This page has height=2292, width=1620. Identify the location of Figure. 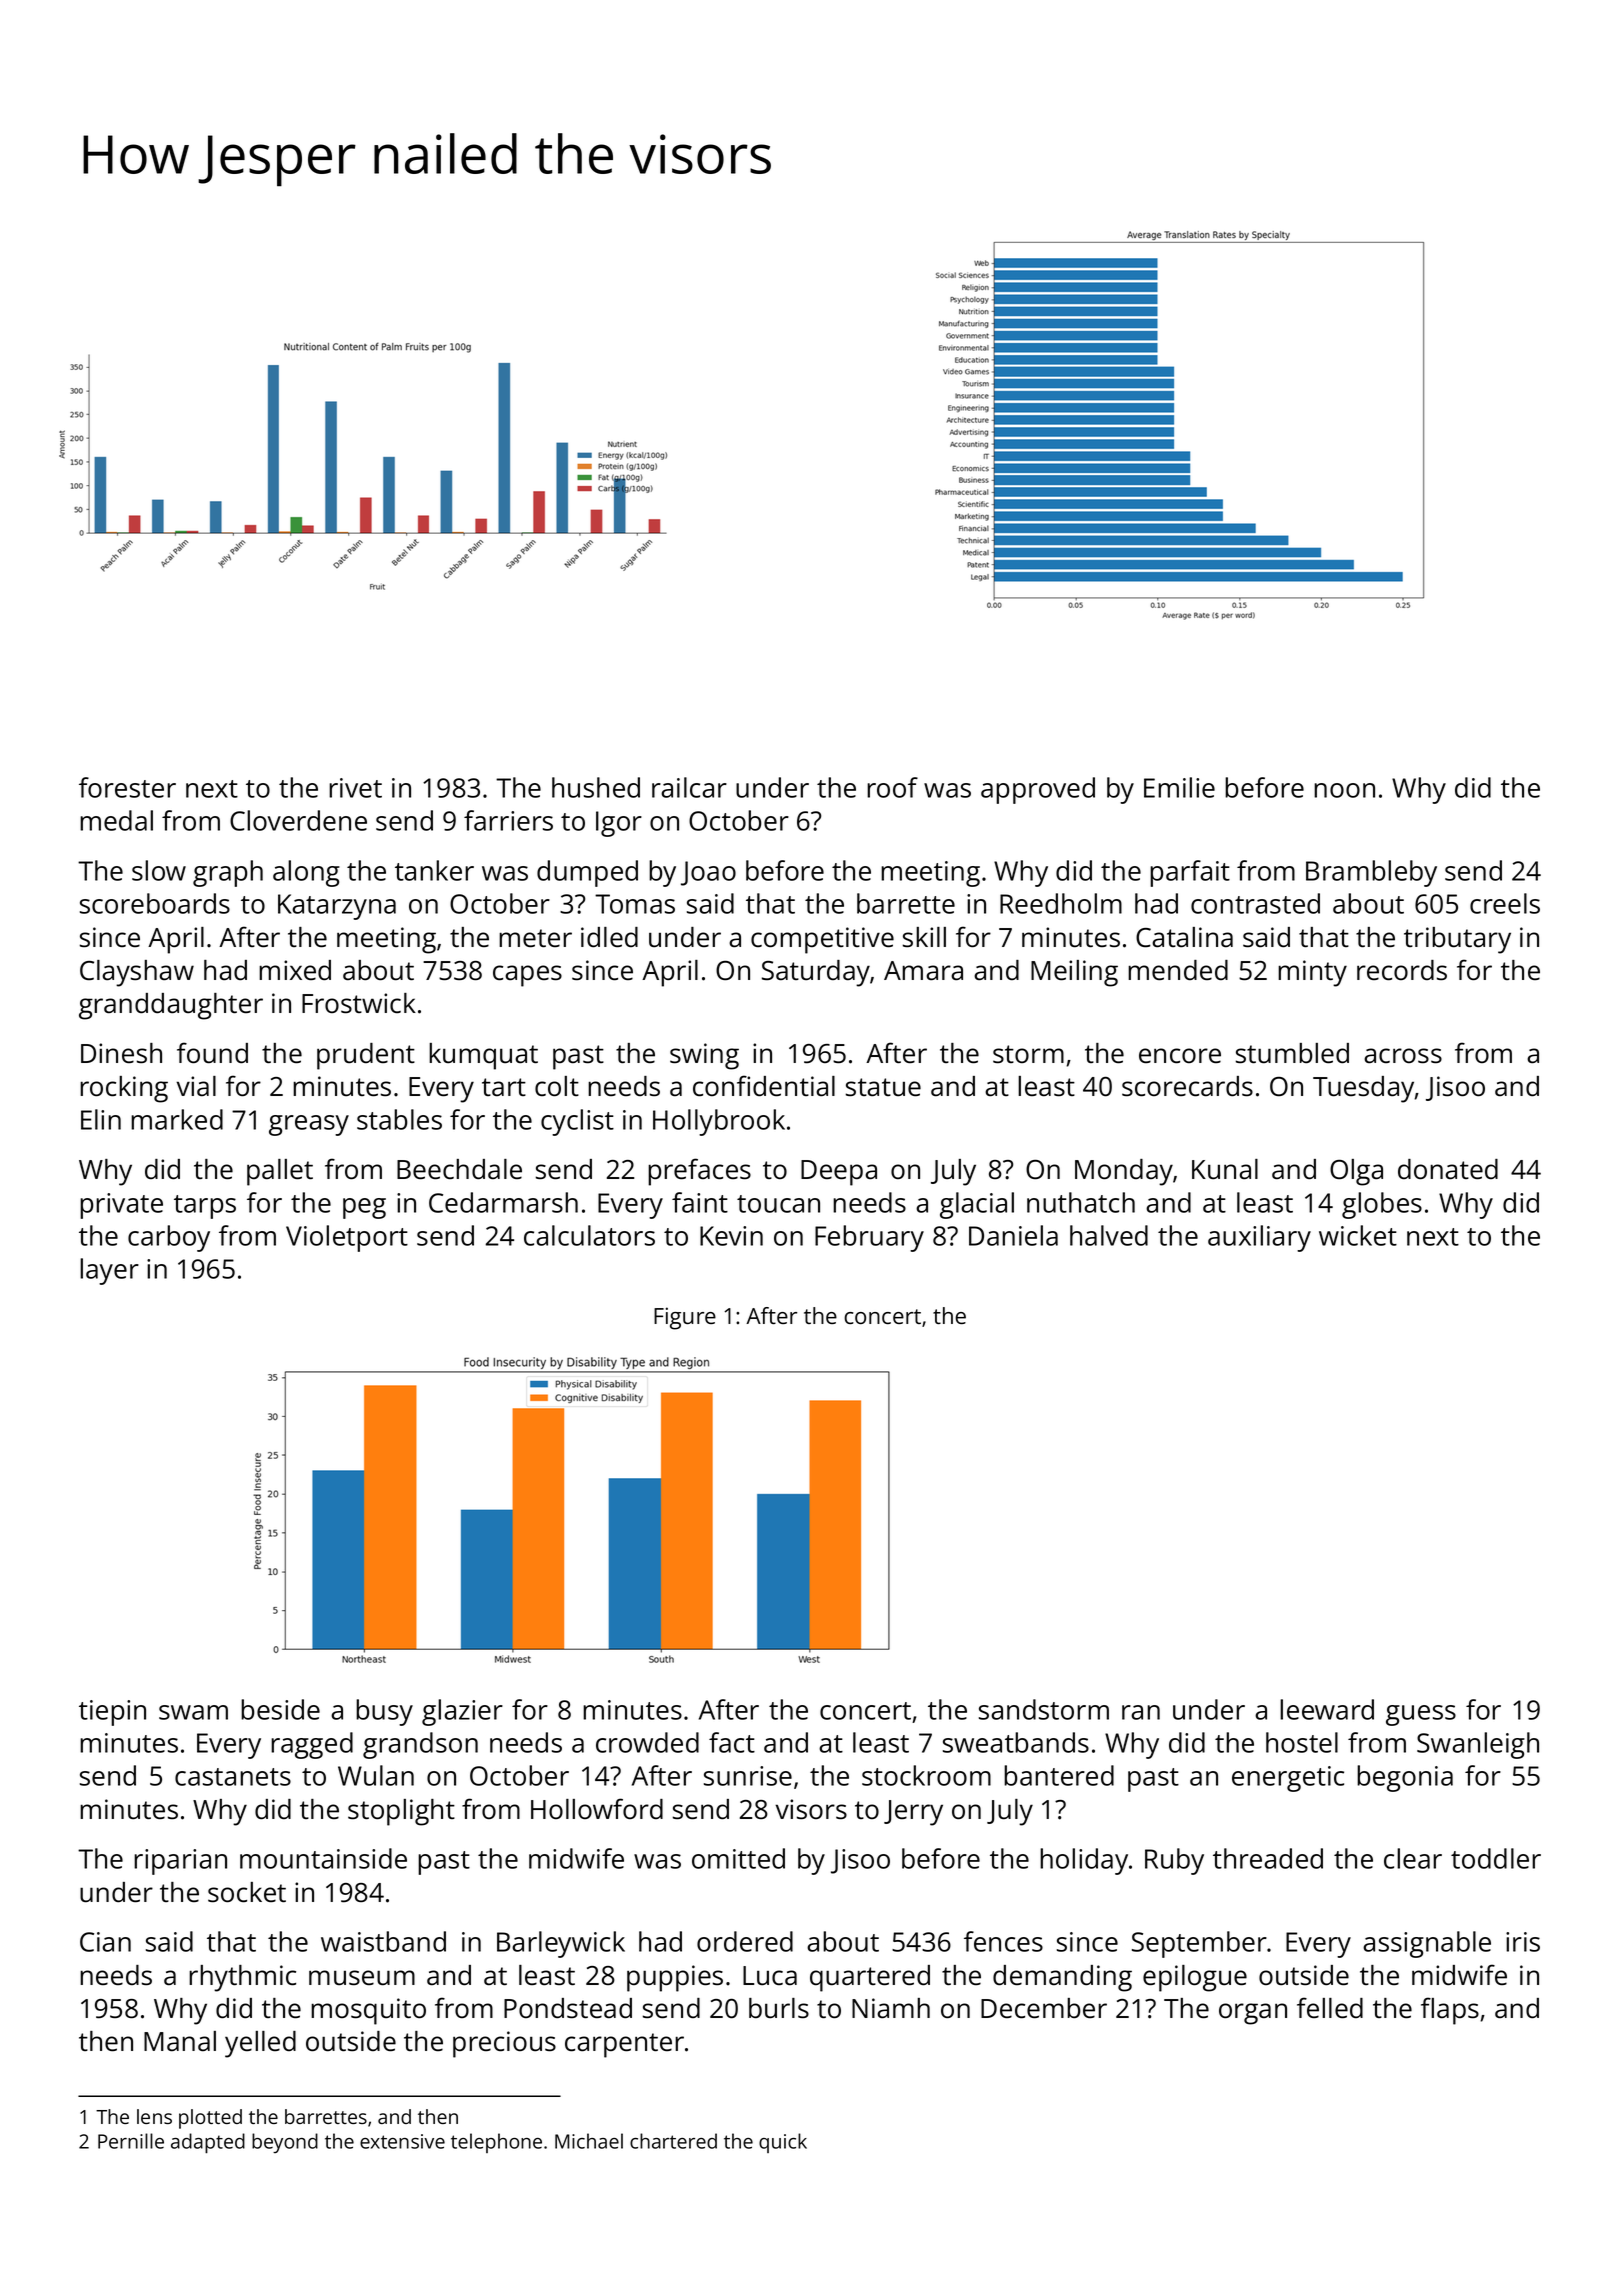
(685, 1318).
